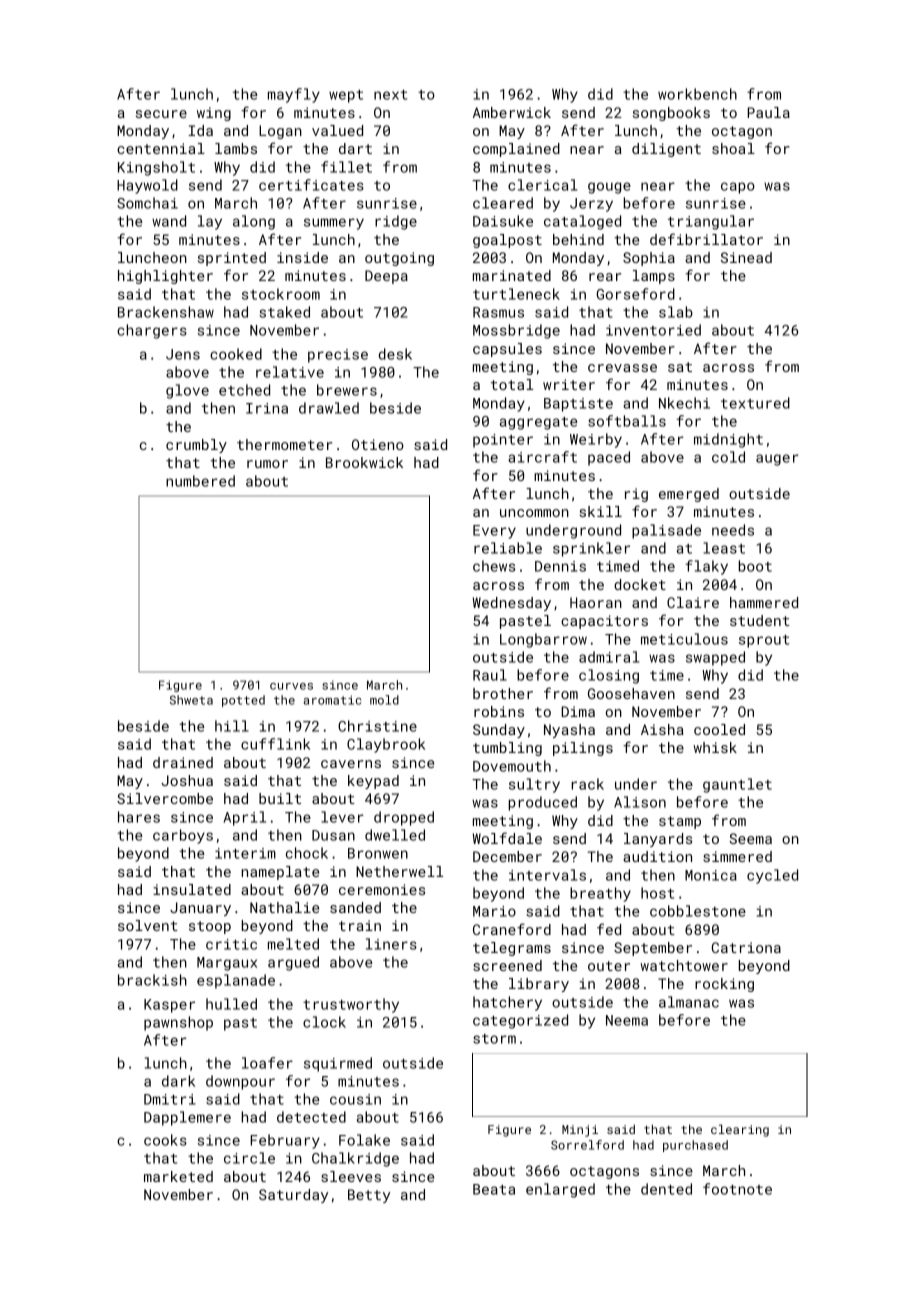  I want to click on stoop, so click(210, 927).
